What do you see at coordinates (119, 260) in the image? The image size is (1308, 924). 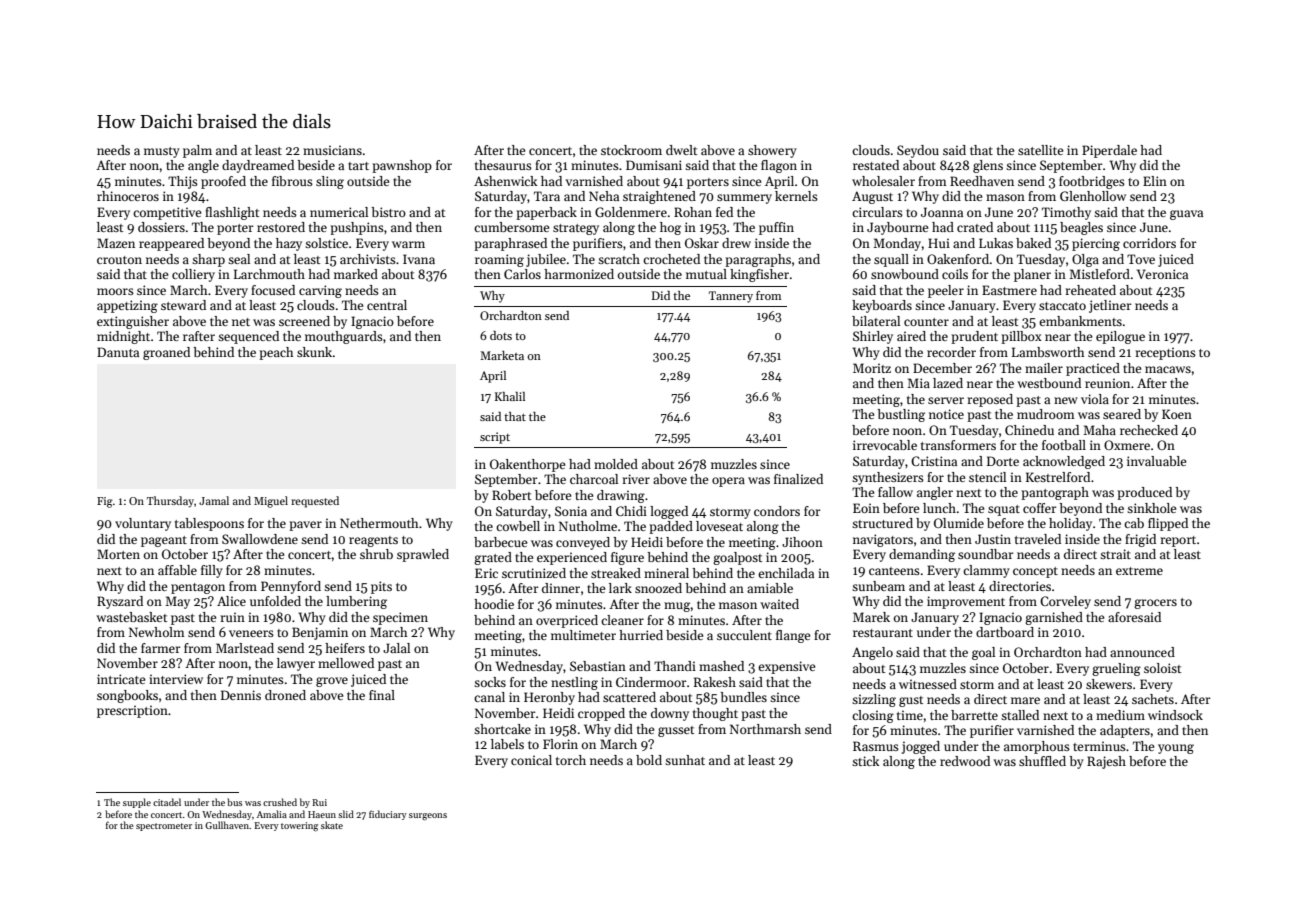 I see `crouton` at bounding box center [119, 260].
